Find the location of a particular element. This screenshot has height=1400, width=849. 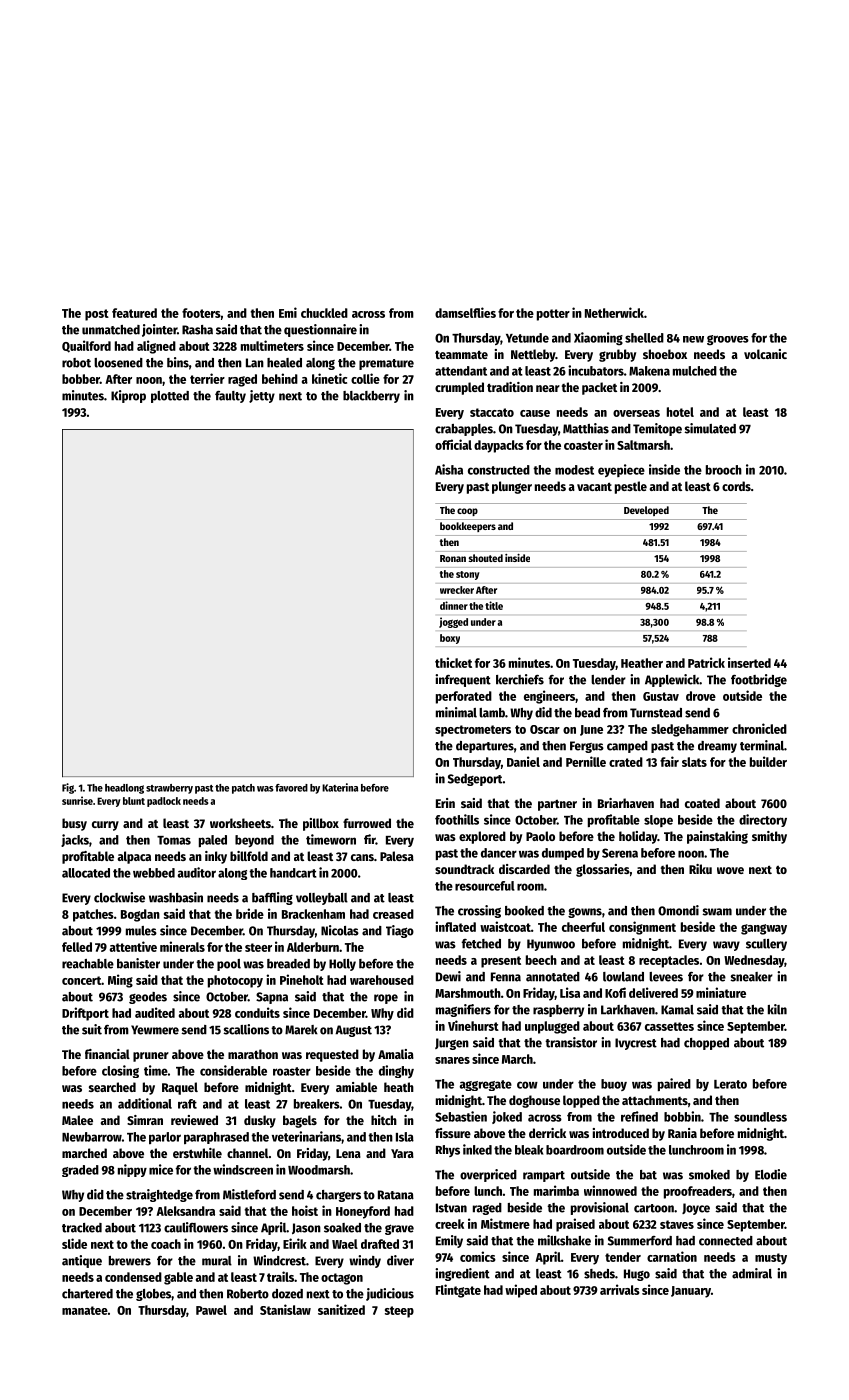

plunger is located at coordinates (512, 487).
